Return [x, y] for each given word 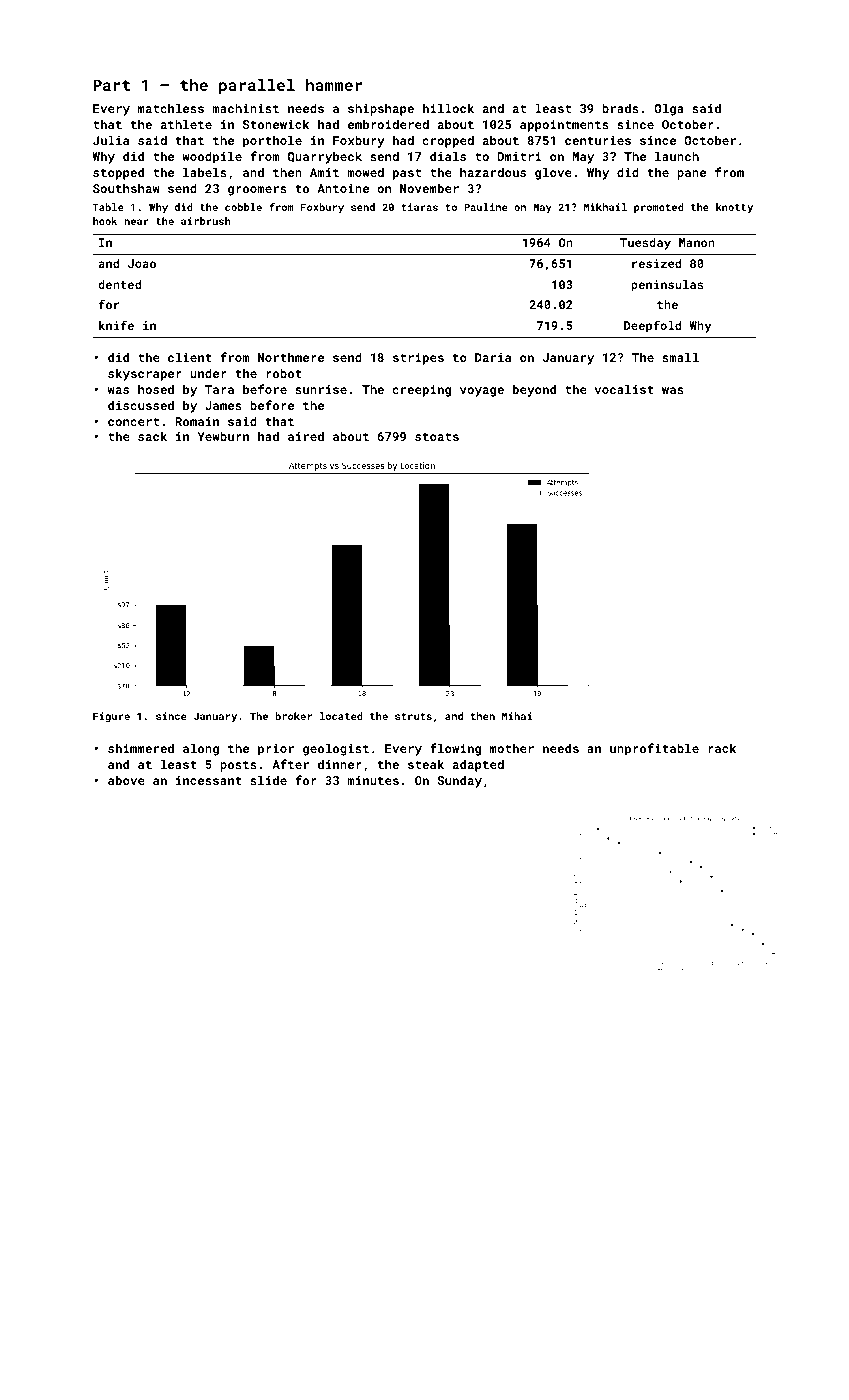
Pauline [485, 207]
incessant [209, 780]
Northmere [291, 357]
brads [620, 108]
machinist [245, 108]
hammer [334, 85]
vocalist [624, 389]
